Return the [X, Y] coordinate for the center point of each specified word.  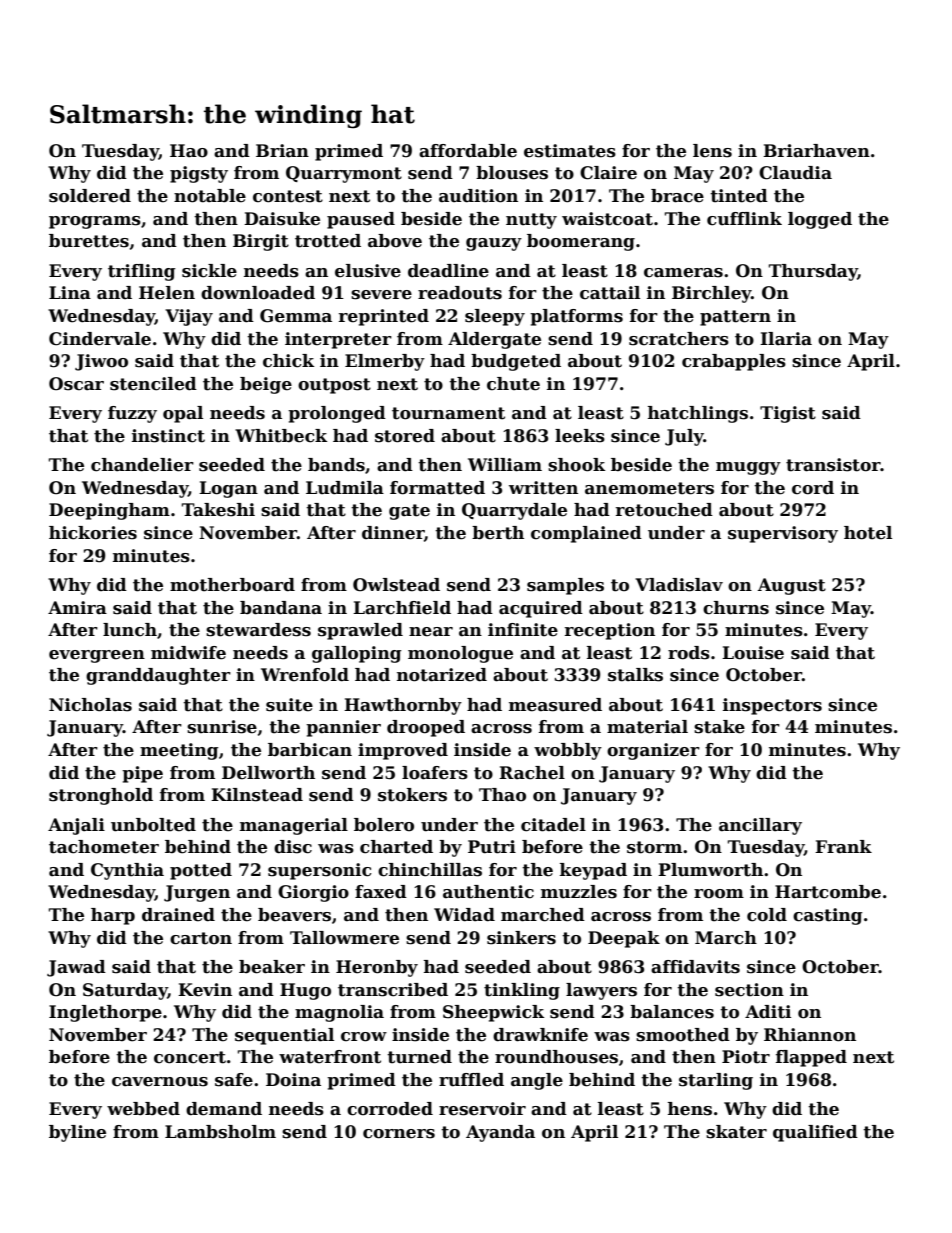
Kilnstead [257, 795]
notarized [442, 675]
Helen [167, 293]
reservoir [482, 1109]
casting [828, 916]
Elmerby [385, 362]
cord [813, 488]
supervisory [783, 534]
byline [77, 1133]
